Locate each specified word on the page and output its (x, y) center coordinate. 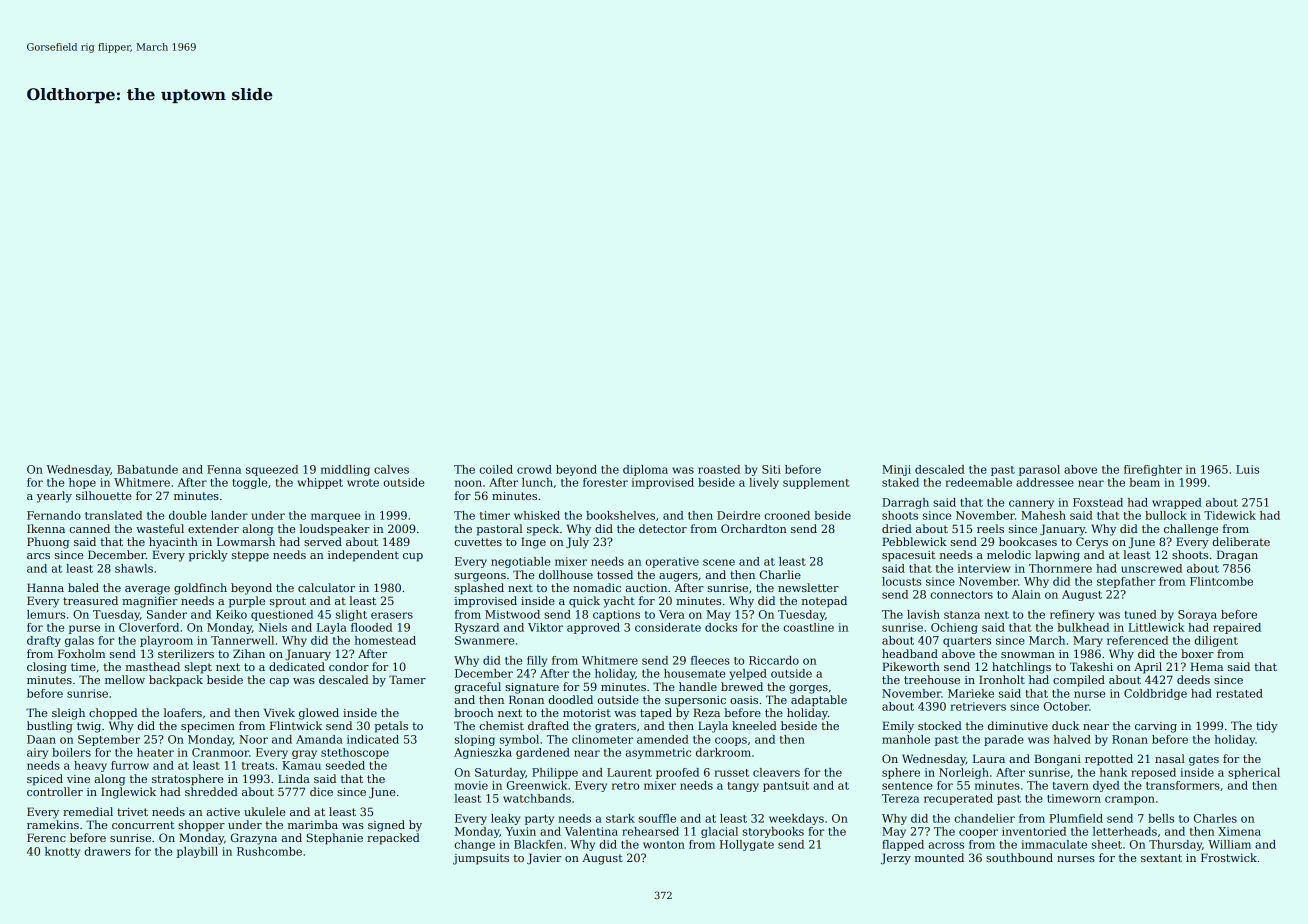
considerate (668, 627)
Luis (1247, 469)
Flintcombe (1221, 581)
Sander (167, 614)
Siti (771, 469)
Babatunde (147, 469)
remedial (88, 811)
